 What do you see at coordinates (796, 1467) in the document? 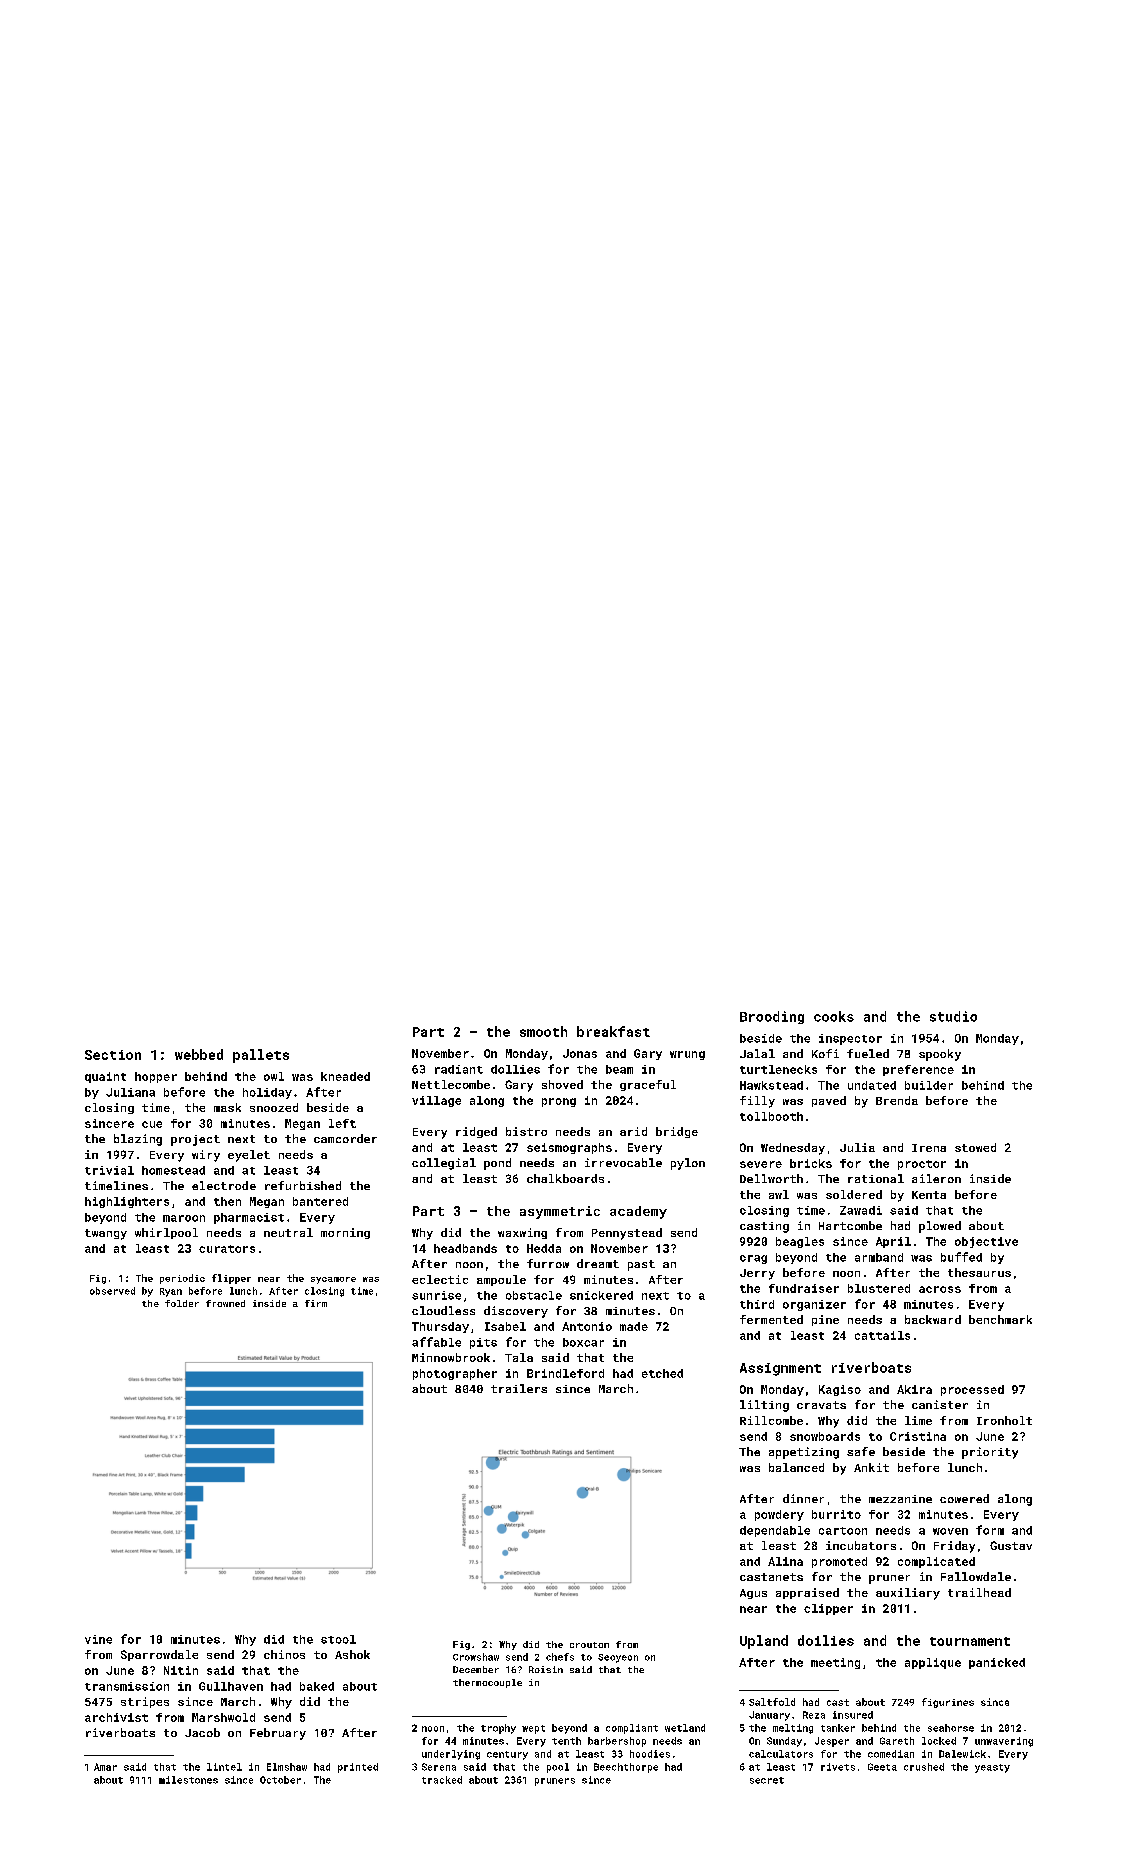
I see `balanced` at bounding box center [796, 1467].
